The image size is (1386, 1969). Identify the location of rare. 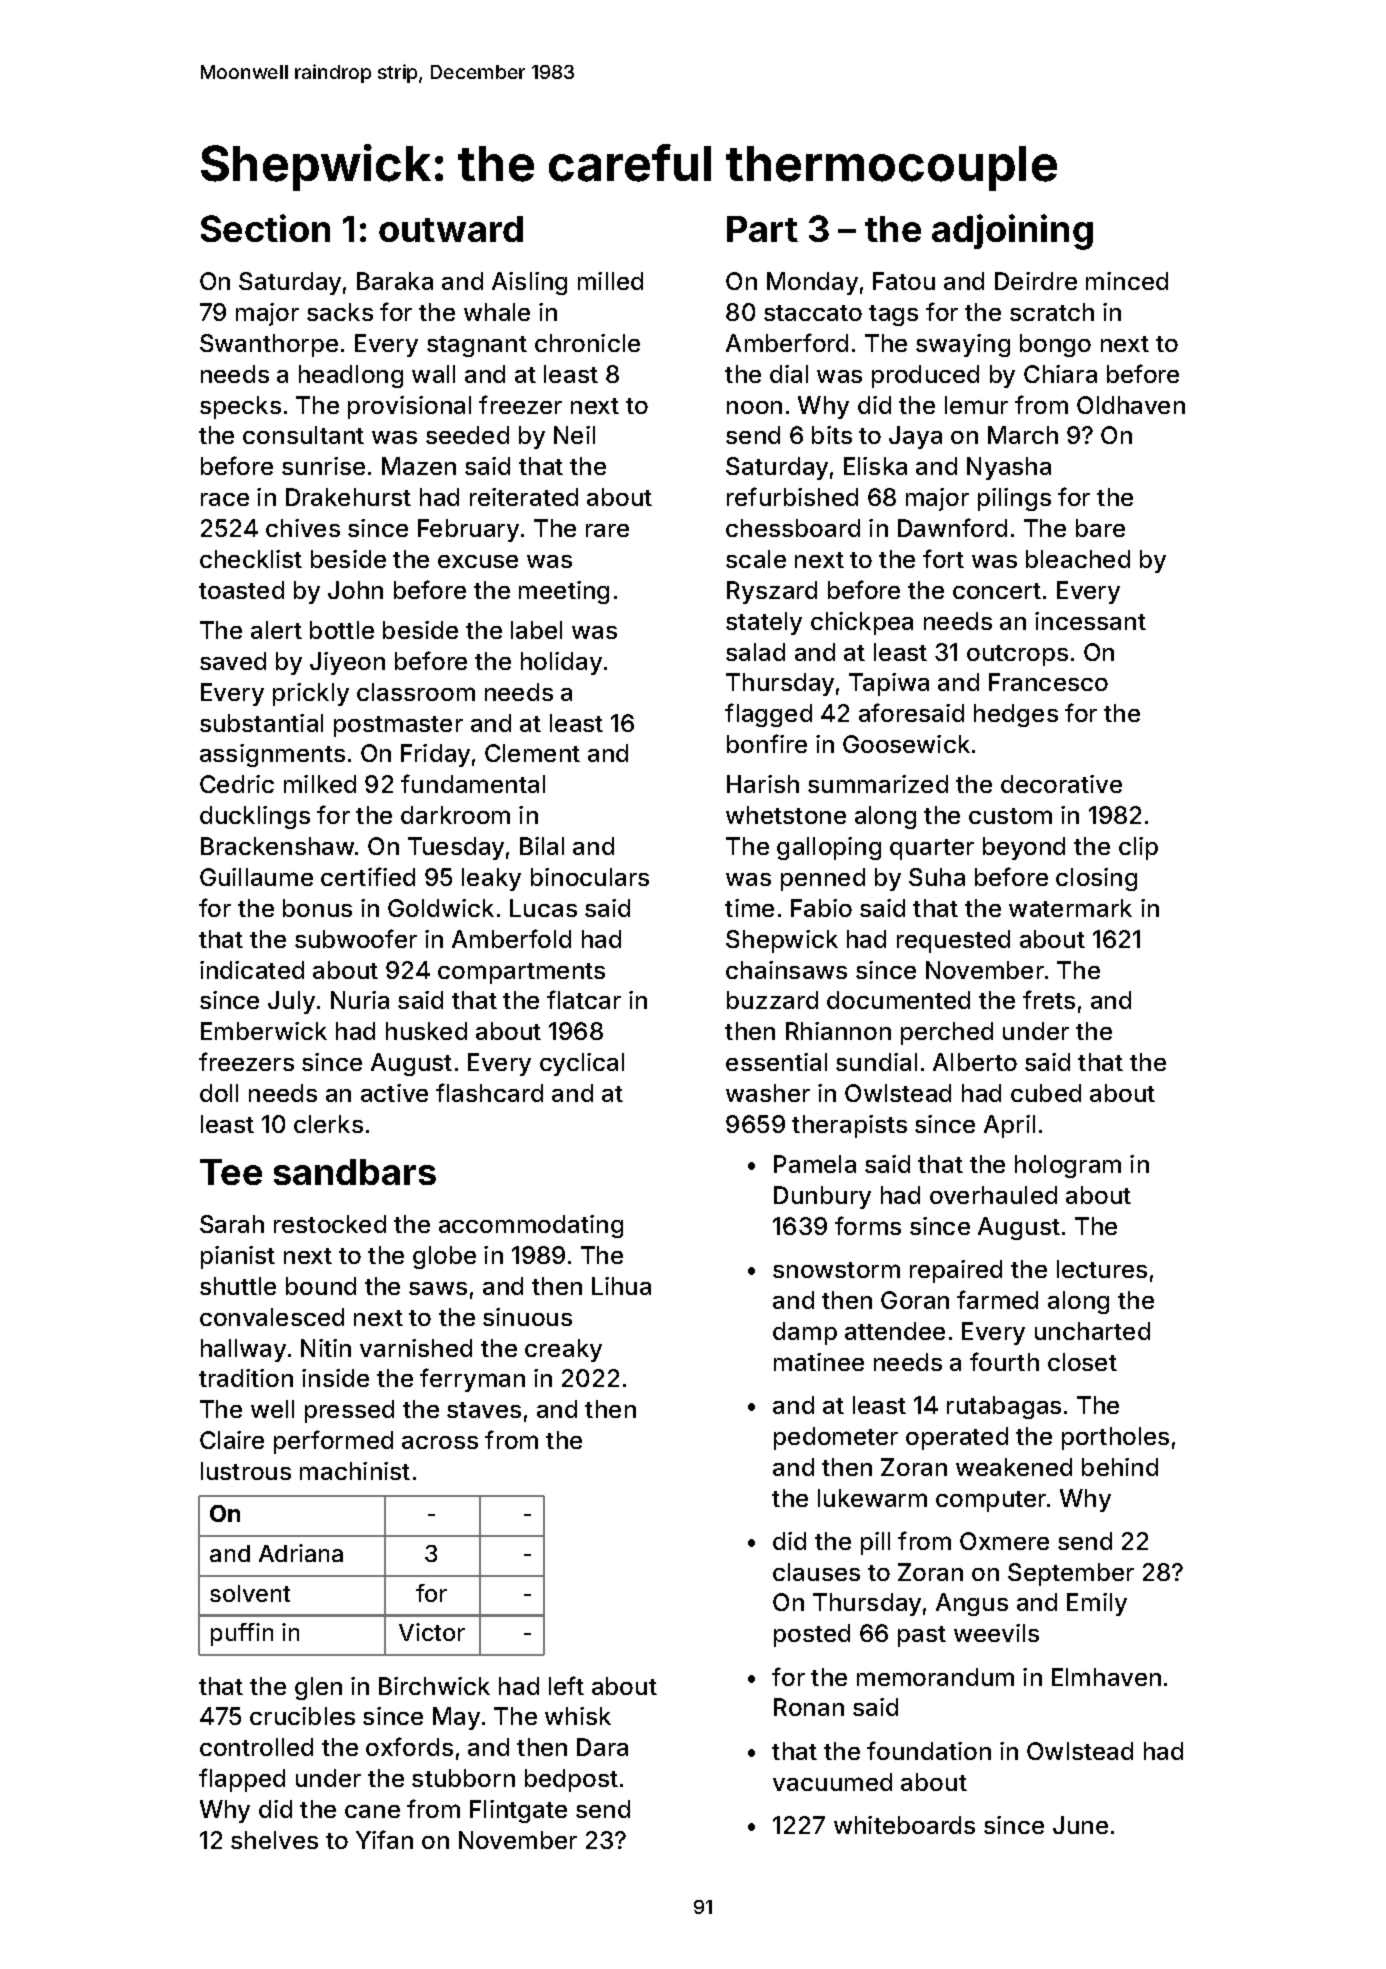
(607, 530).
